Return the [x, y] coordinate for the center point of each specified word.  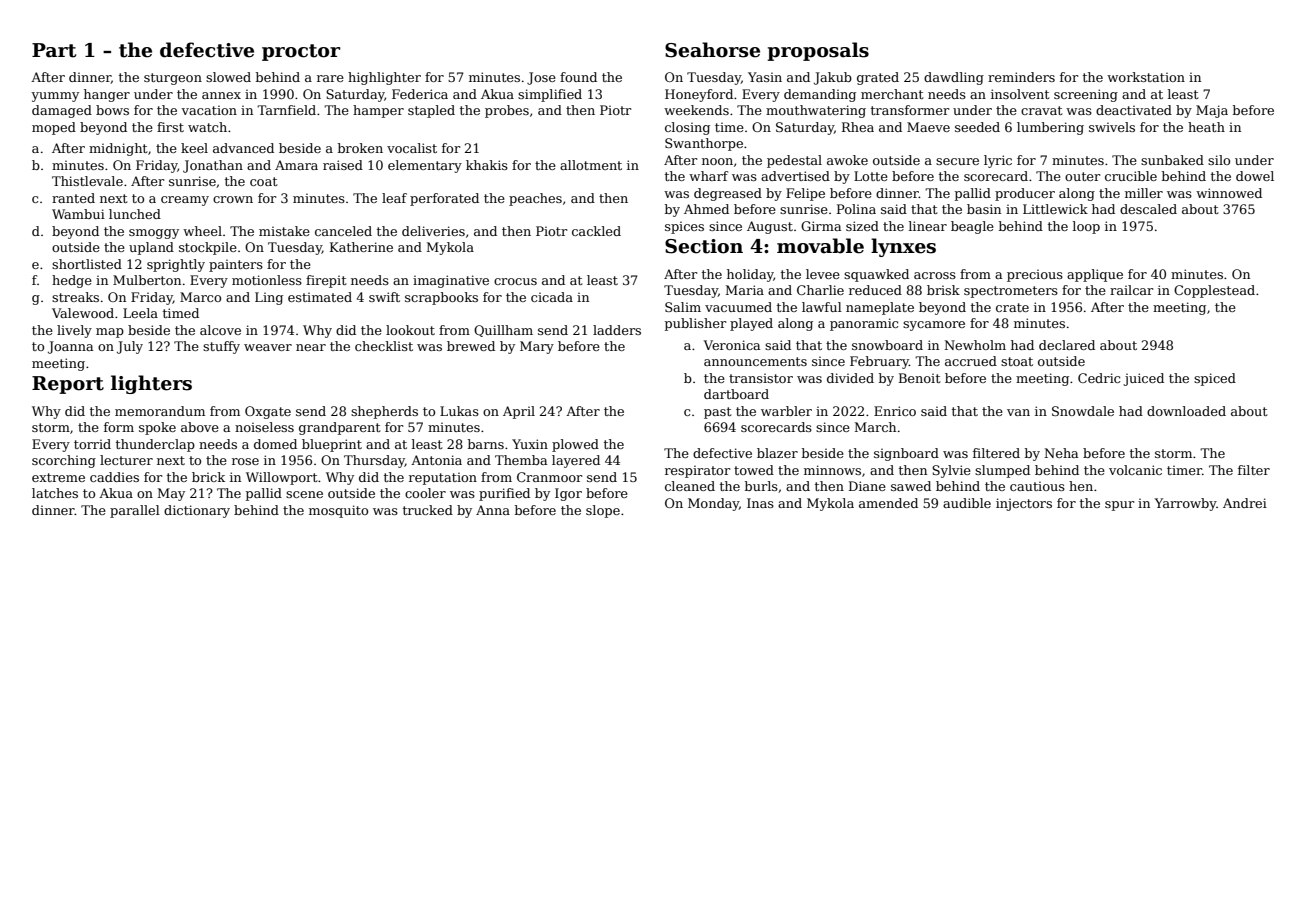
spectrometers [1011, 292]
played [751, 324]
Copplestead [1214, 291]
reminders [1021, 77]
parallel [135, 511]
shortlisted [87, 264]
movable [820, 246]
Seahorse [712, 50]
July [130, 347]
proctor [301, 52]
